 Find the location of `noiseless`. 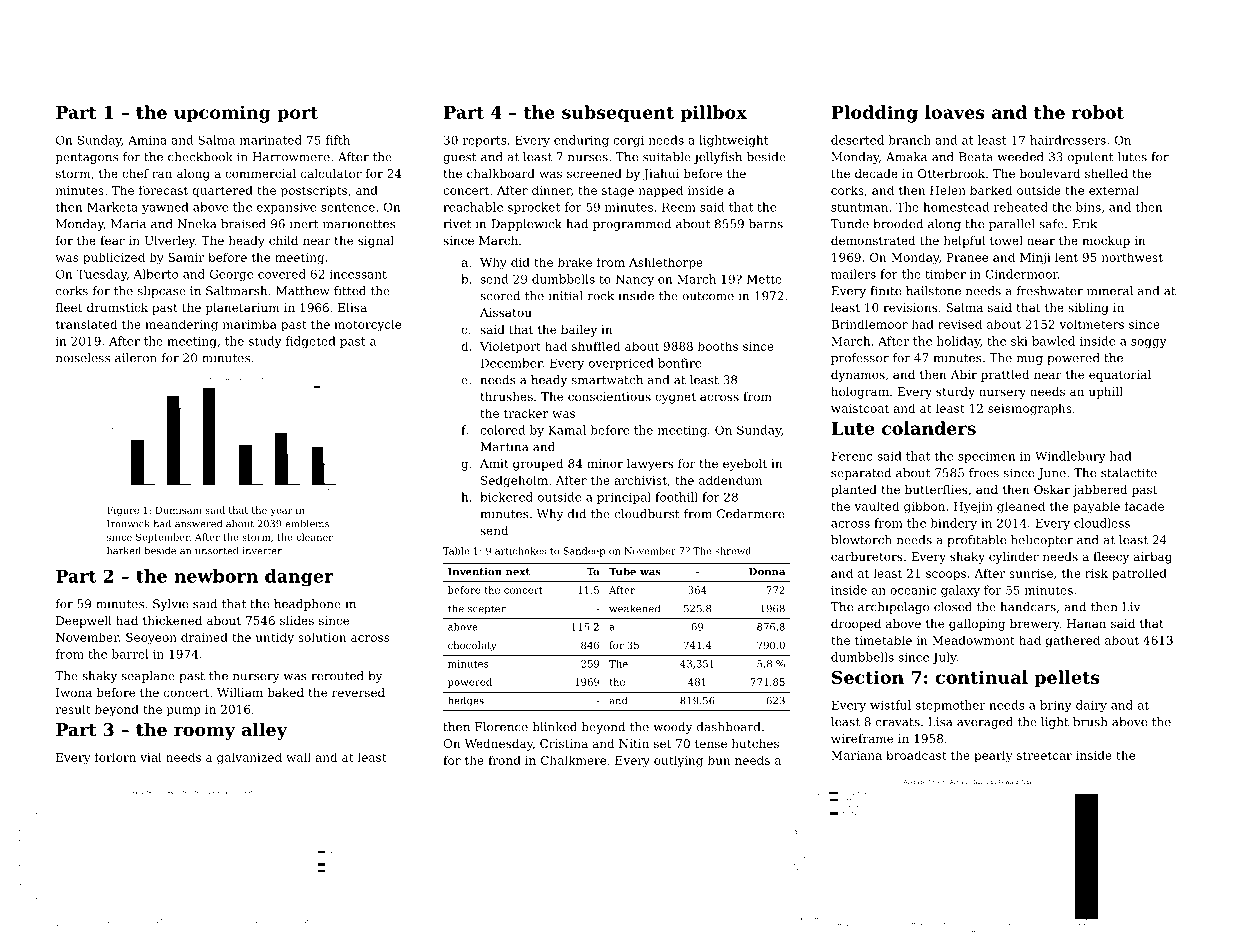

noiseless is located at coordinates (83, 358).
